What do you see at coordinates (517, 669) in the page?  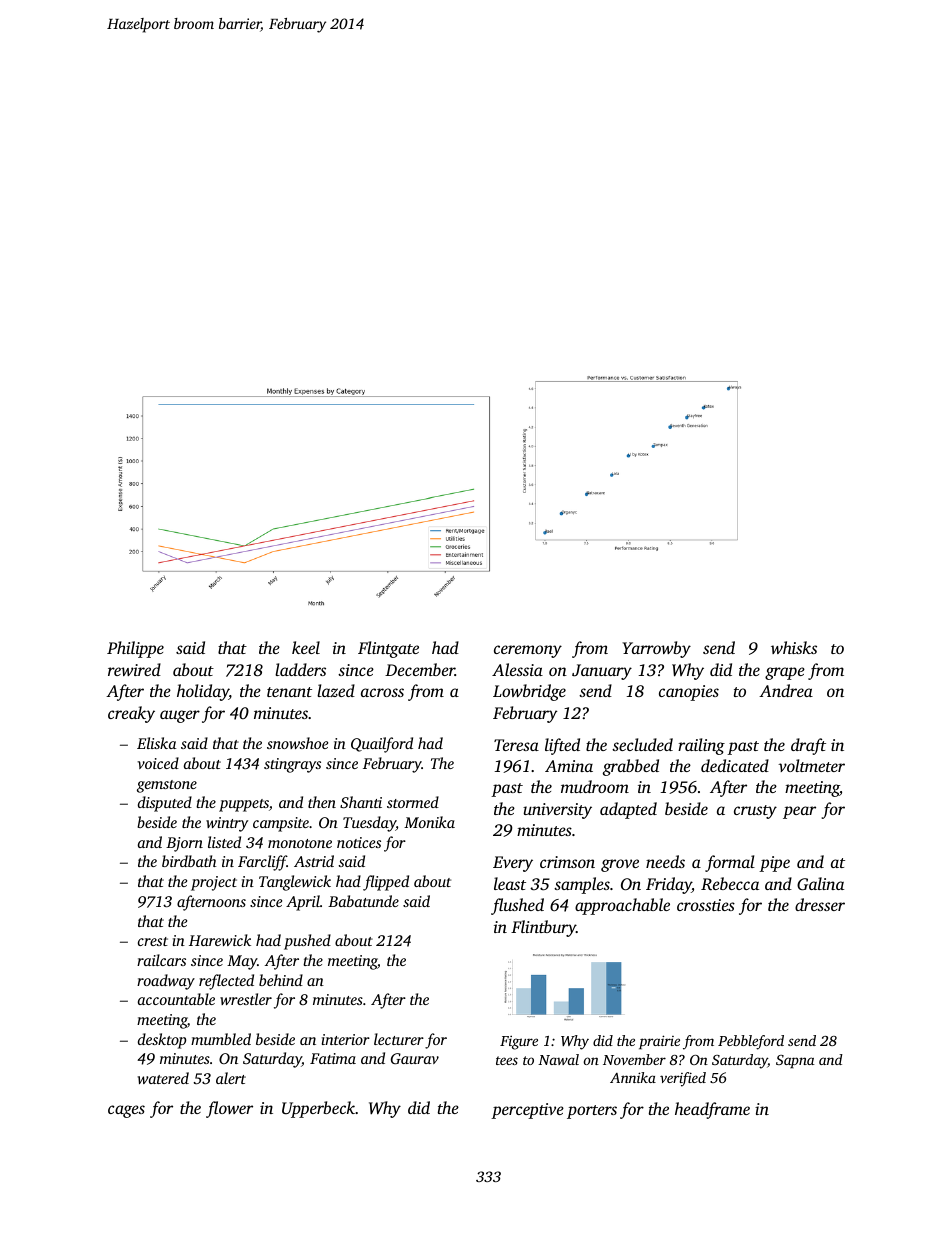 I see `Alessia` at bounding box center [517, 669].
